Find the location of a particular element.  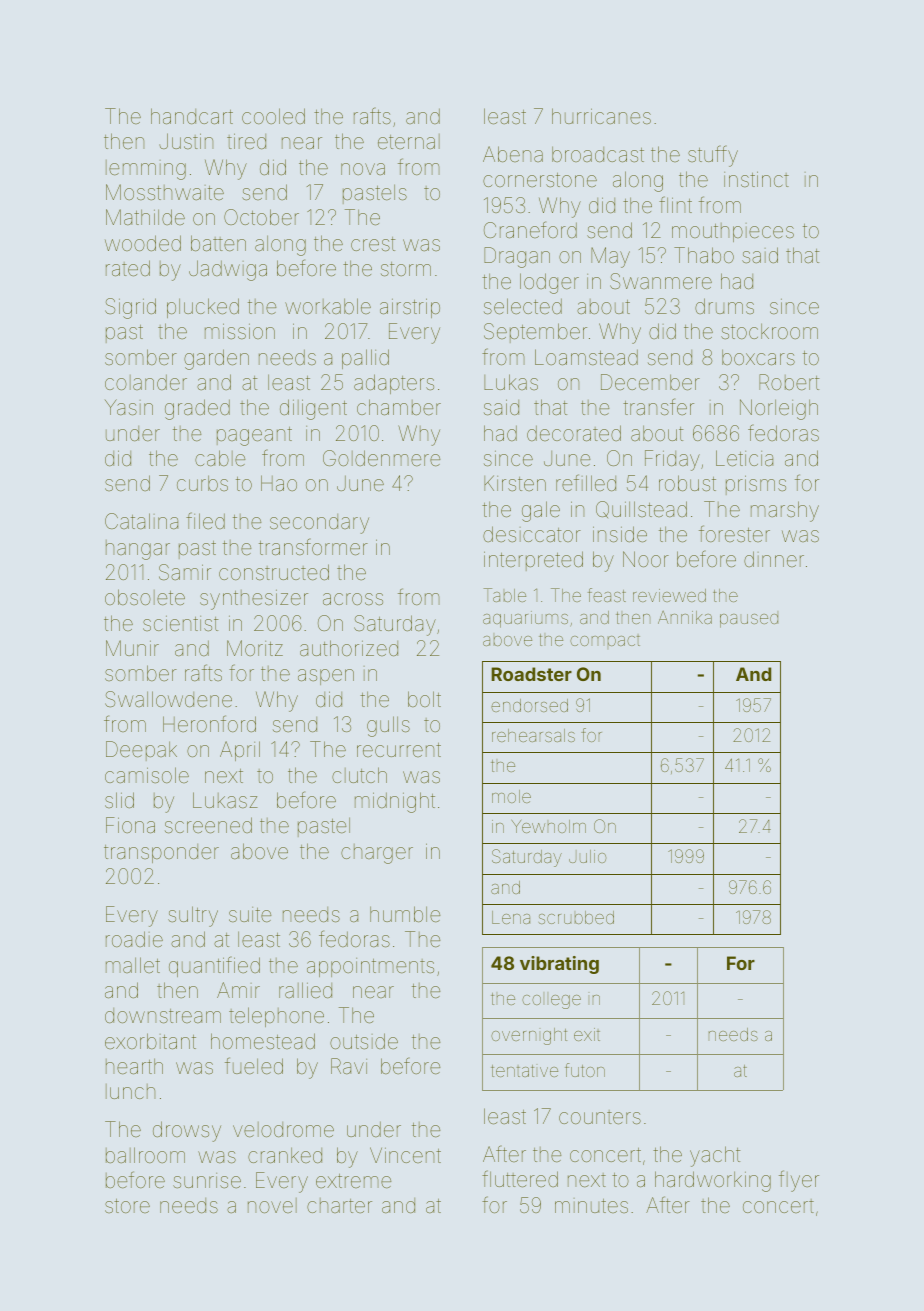

stuffy is located at coordinates (713, 156).
